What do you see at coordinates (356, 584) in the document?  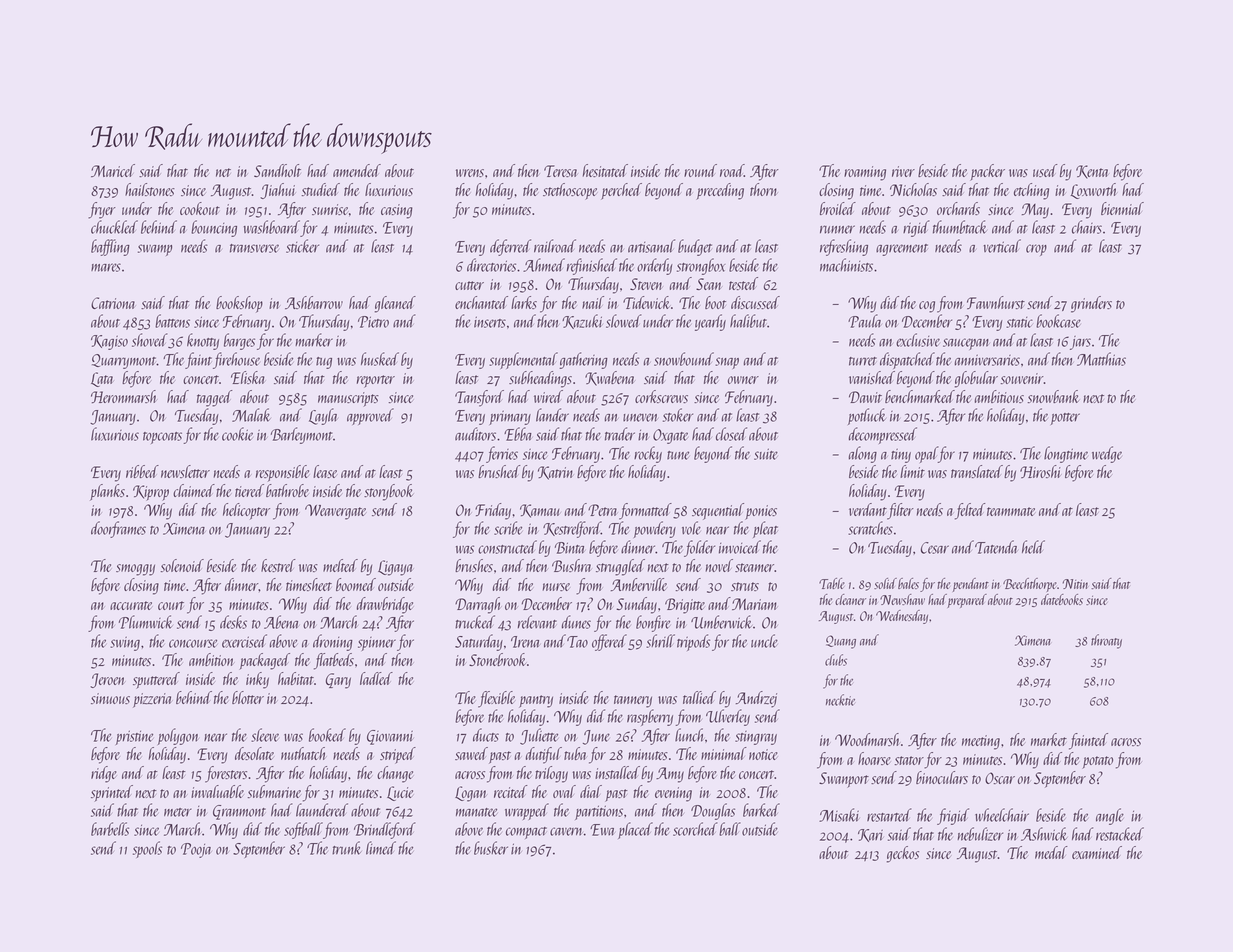 I see `boomed` at bounding box center [356, 584].
